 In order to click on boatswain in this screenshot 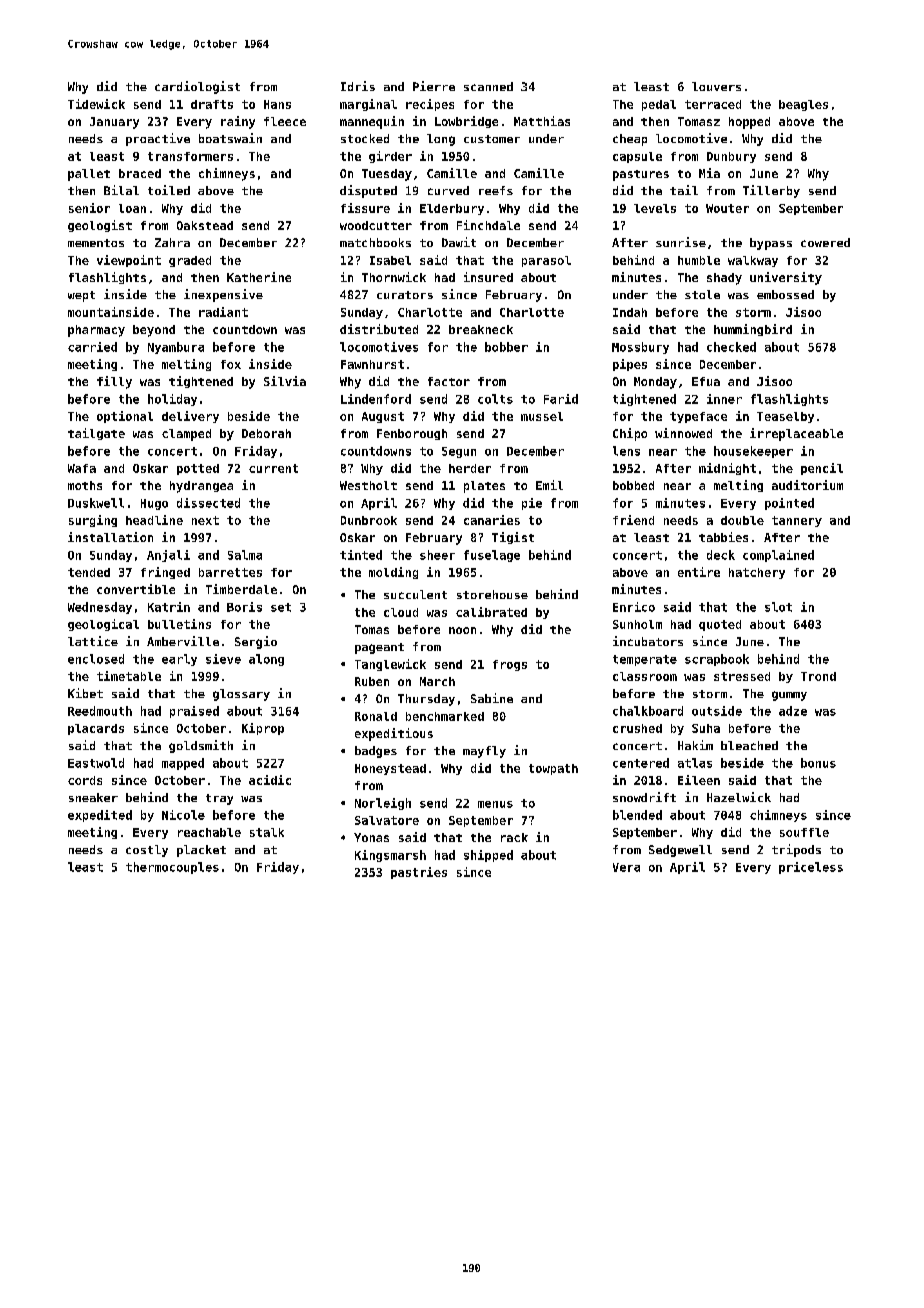, I will do `click(230, 138)`.
